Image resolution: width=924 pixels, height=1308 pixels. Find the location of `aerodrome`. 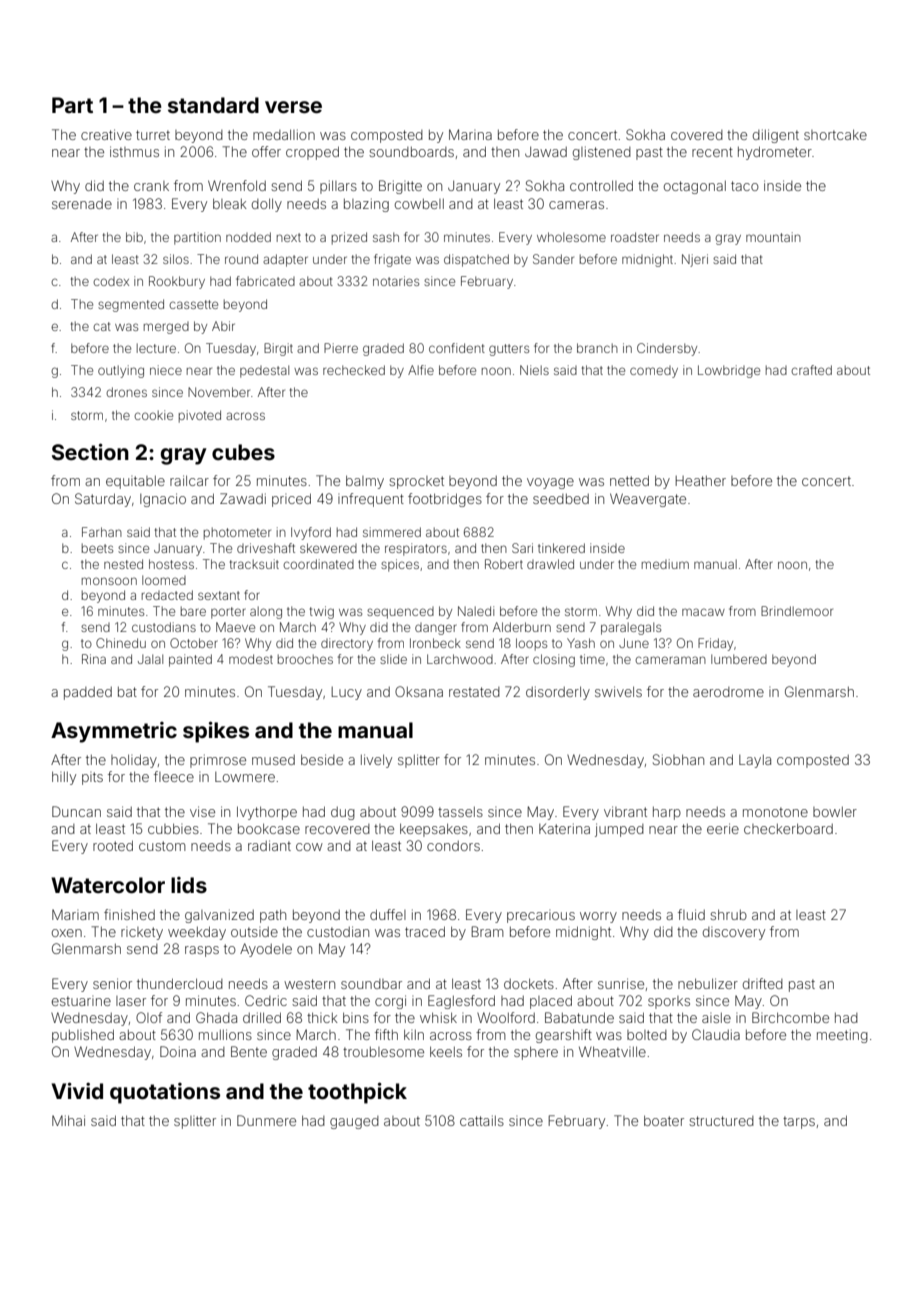

aerodrome is located at coordinates (728, 692).
